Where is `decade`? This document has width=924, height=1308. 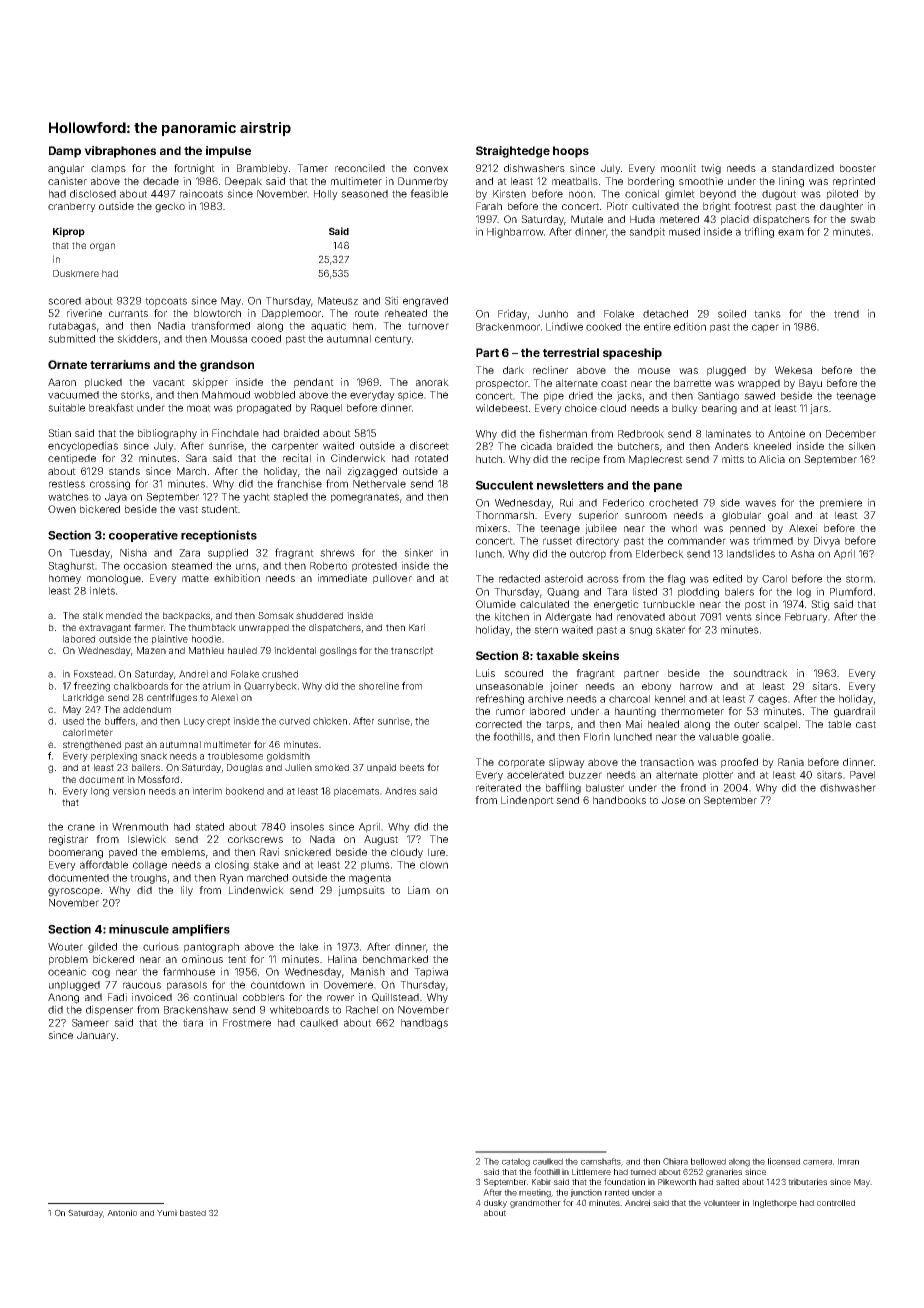 decade is located at coordinates (161, 181).
